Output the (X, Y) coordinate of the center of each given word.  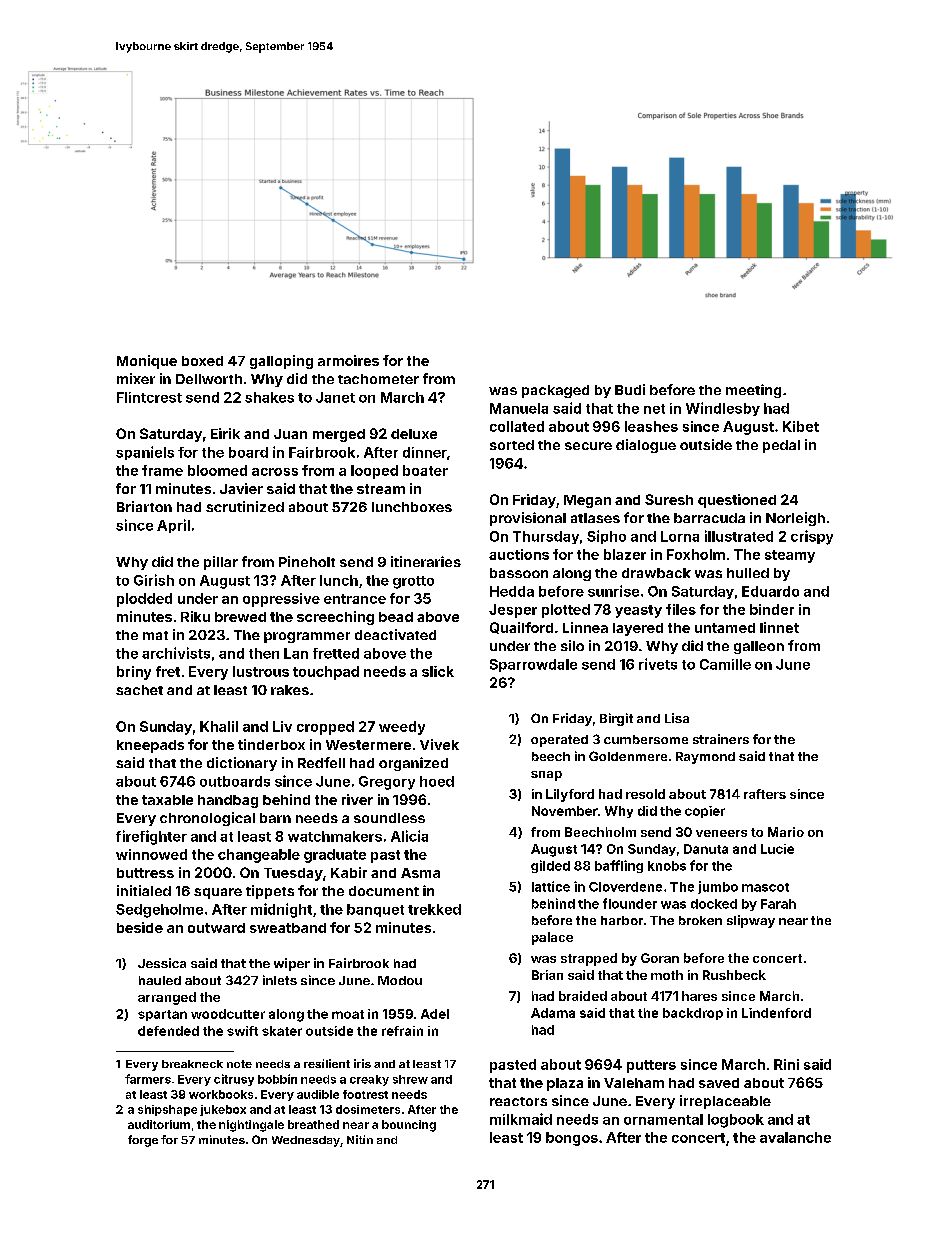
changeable (259, 856)
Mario (786, 832)
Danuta (706, 849)
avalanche (795, 1137)
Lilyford (570, 795)
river (357, 799)
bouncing (409, 1126)
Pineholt (307, 561)
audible (318, 1094)
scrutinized (245, 506)
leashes (651, 426)
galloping (281, 362)
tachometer (378, 379)
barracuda (709, 518)
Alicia (409, 836)
